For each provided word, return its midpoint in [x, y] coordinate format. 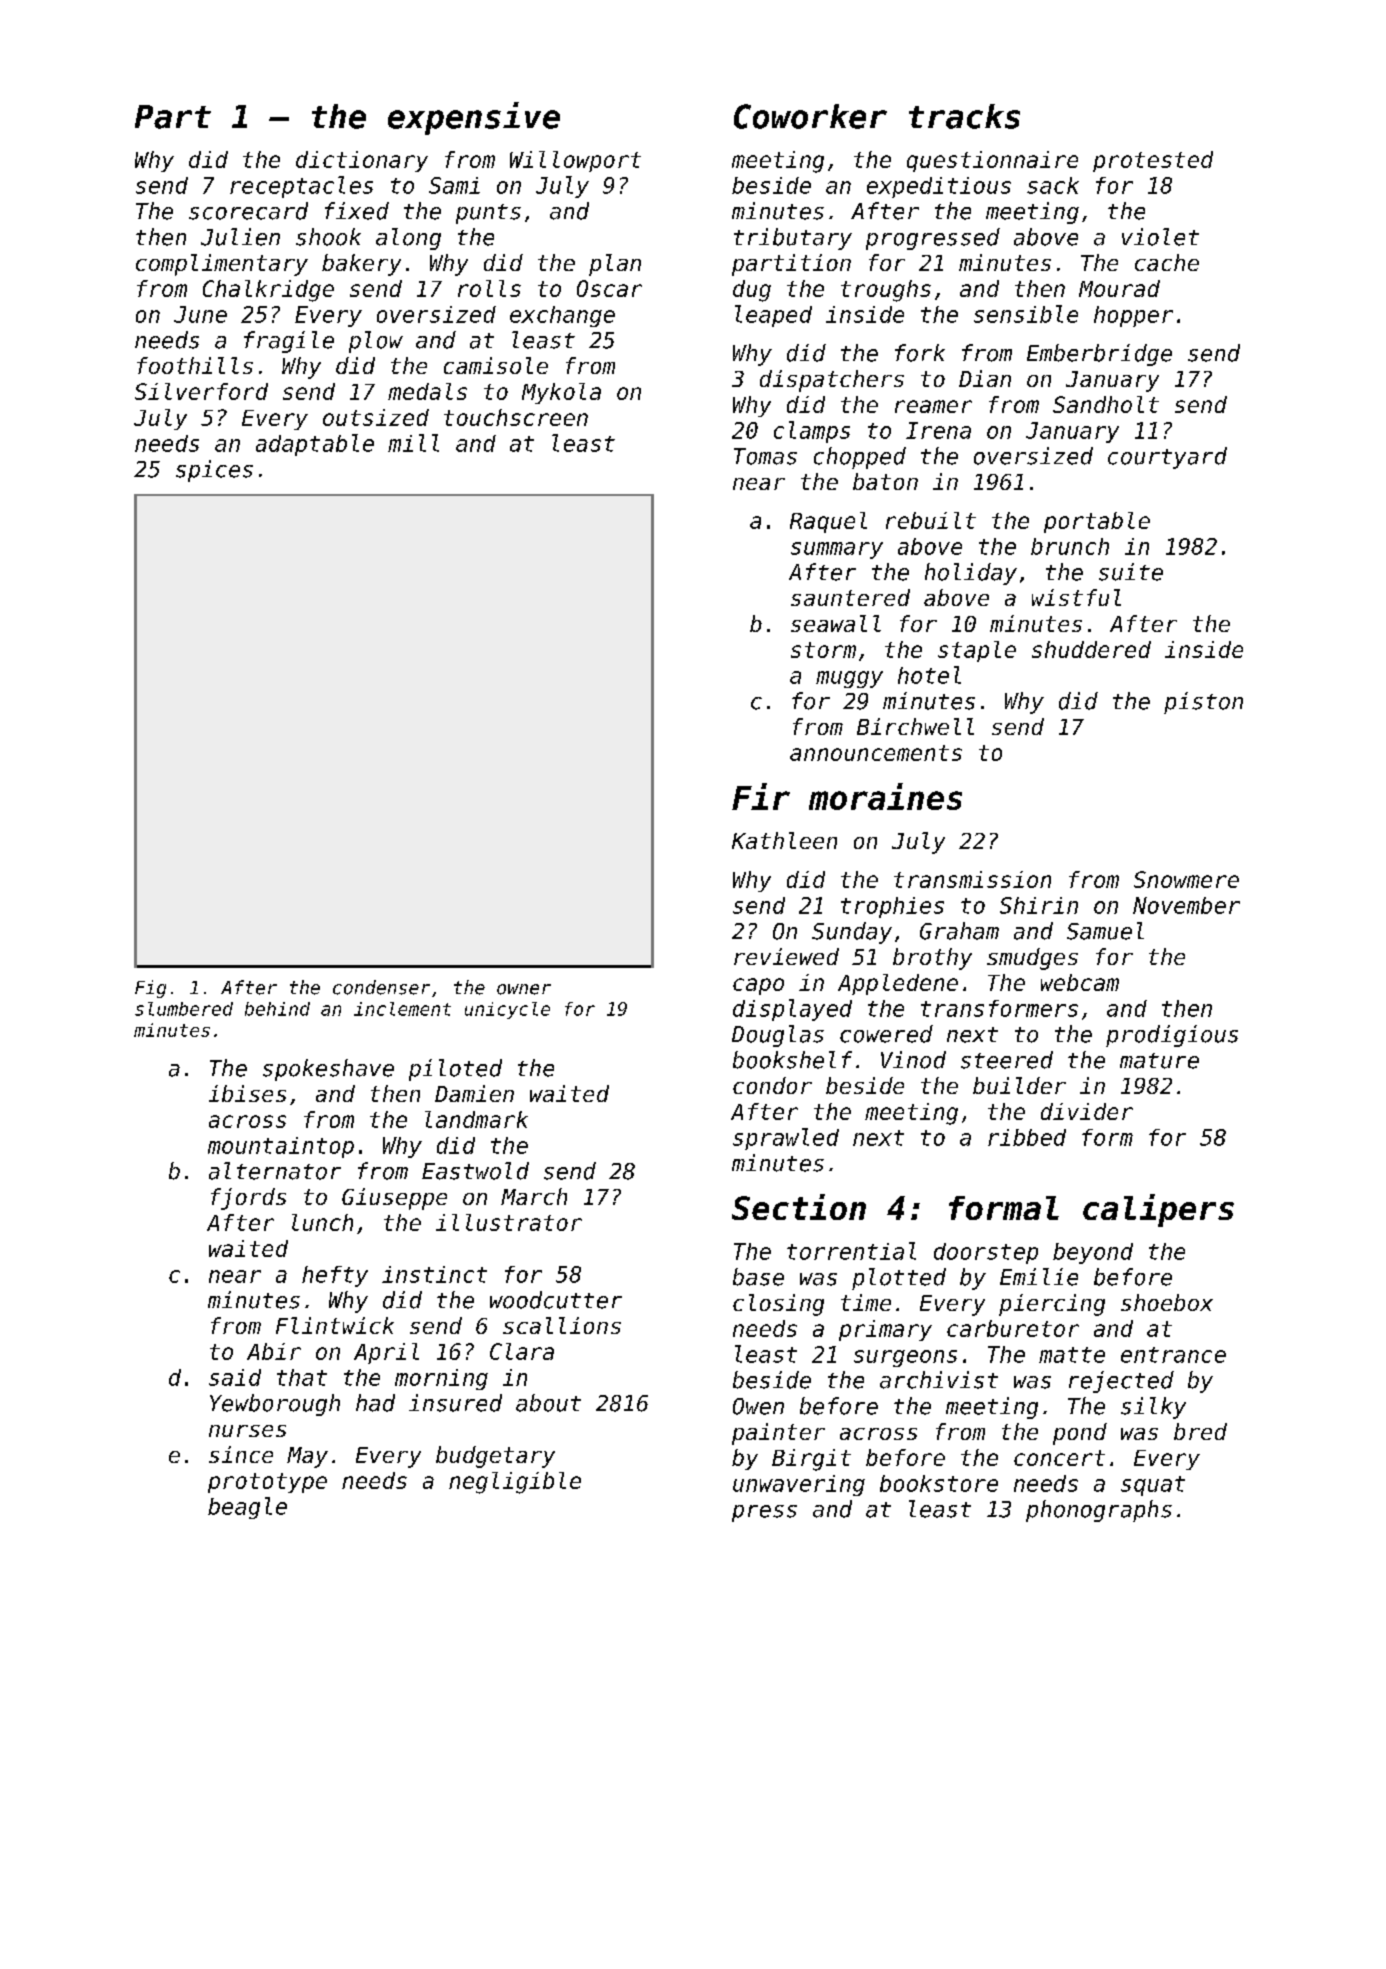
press [764, 1513]
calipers [1158, 1210]
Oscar [609, 288]
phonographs [1099, 1511]
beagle [247, 1508]
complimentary [222, 265]
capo [758, 986]
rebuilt [931, 520]
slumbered [184, 1009]
